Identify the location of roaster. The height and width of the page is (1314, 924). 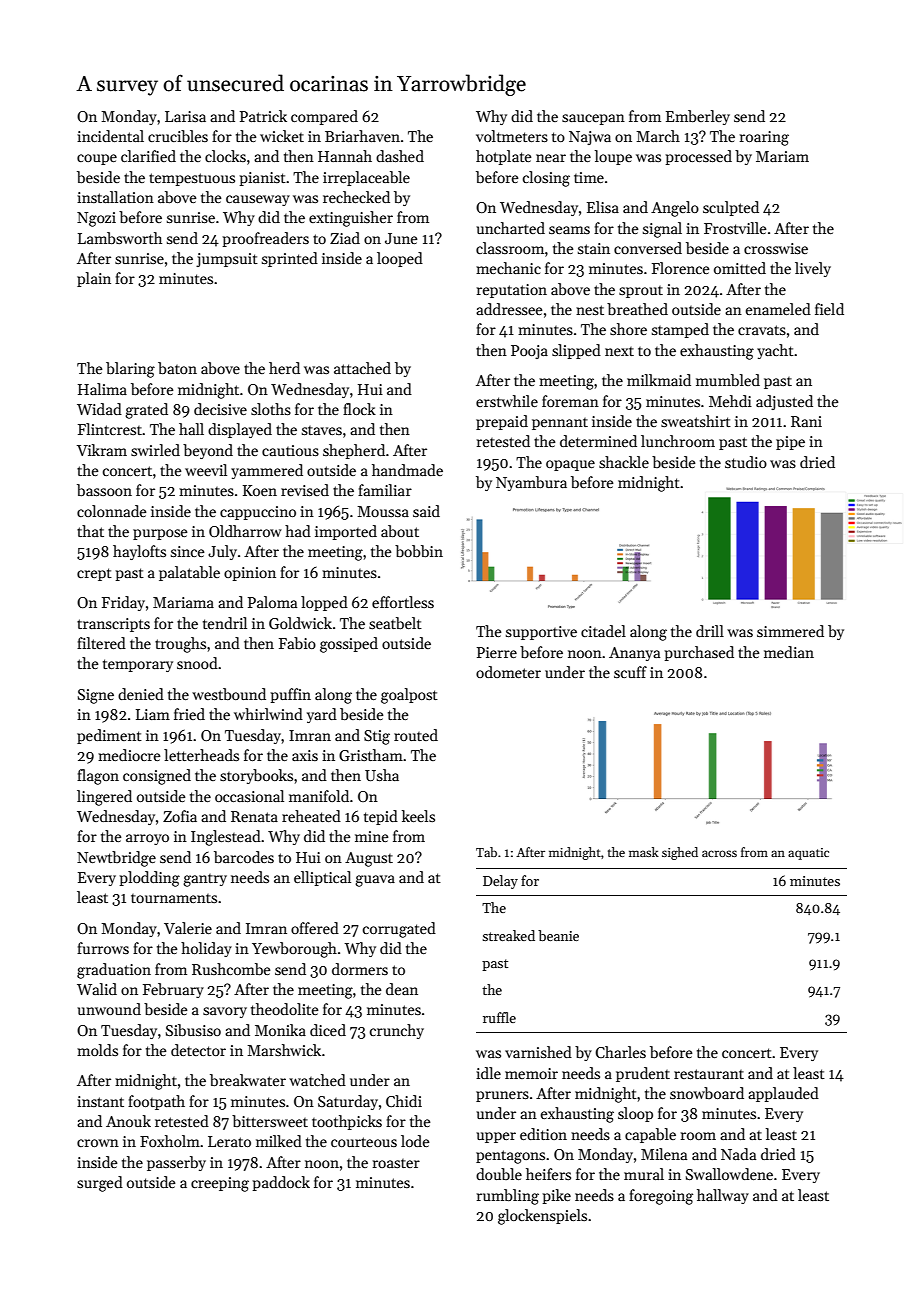
(396, 1163).
